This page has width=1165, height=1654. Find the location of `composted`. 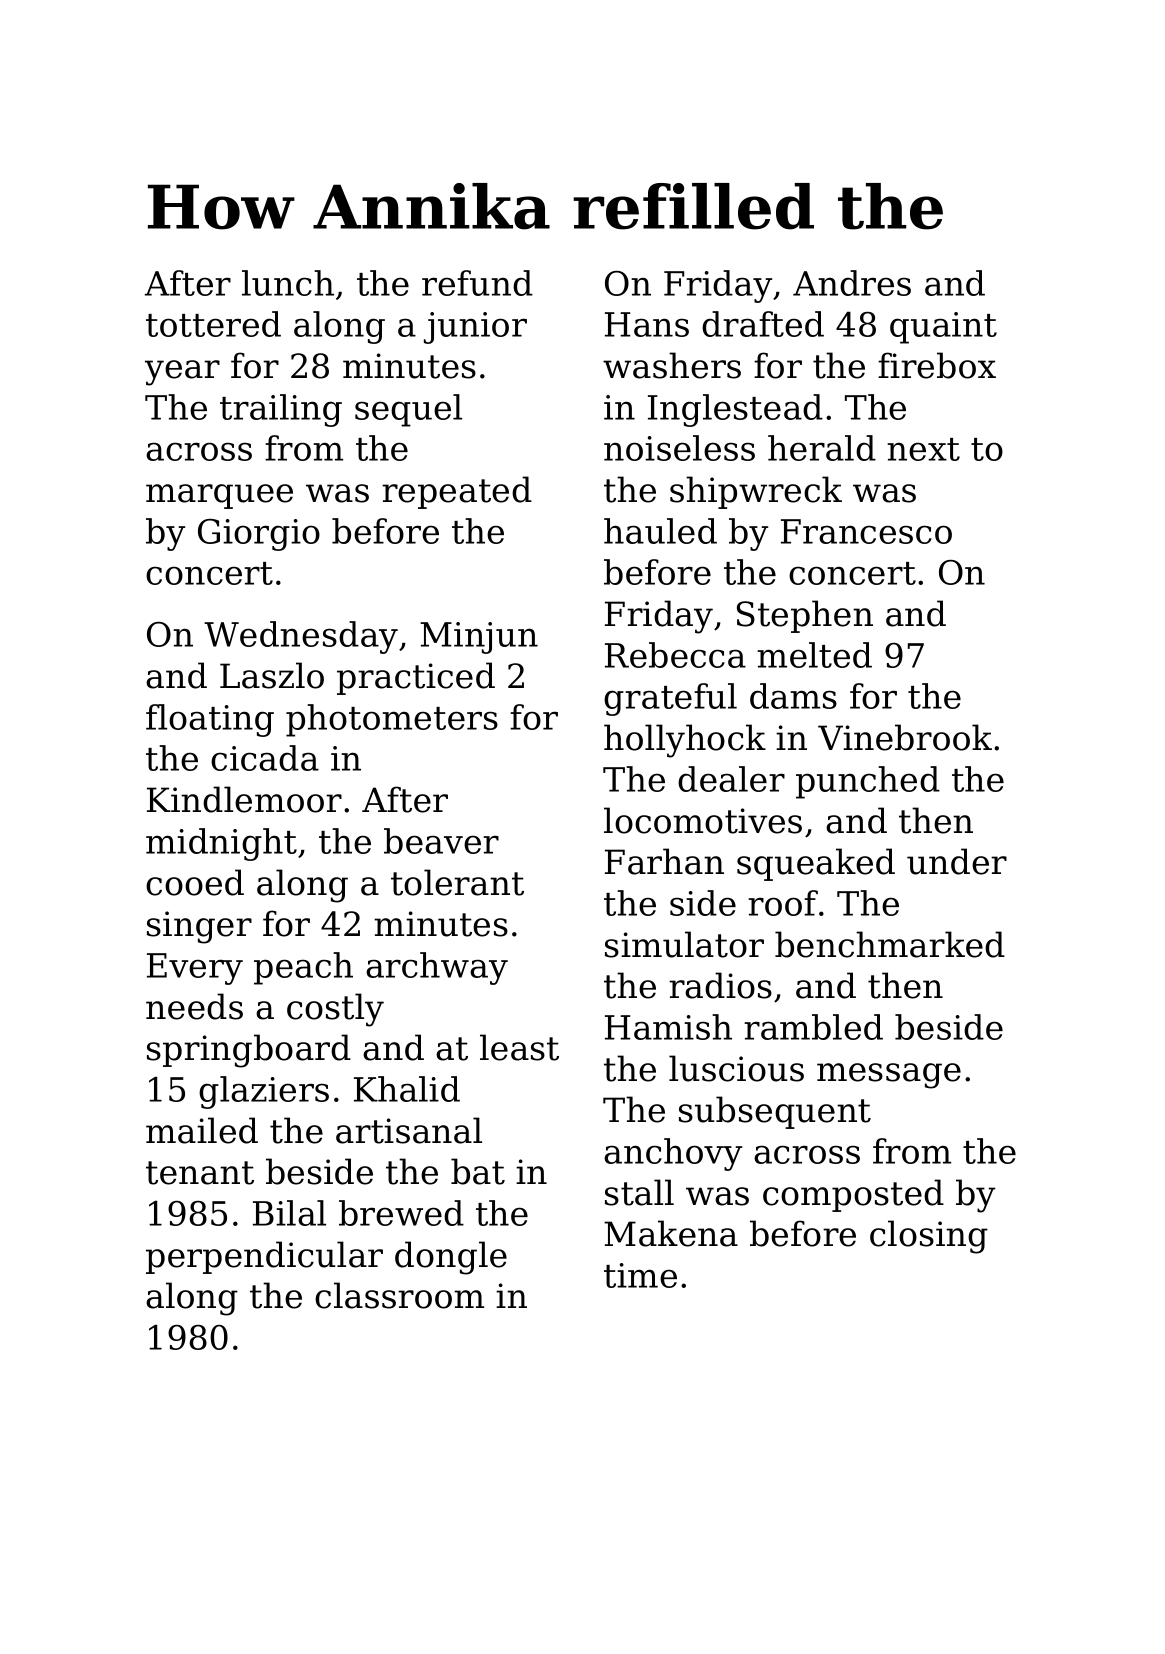

composted is located at coordinates (853, 1195).
